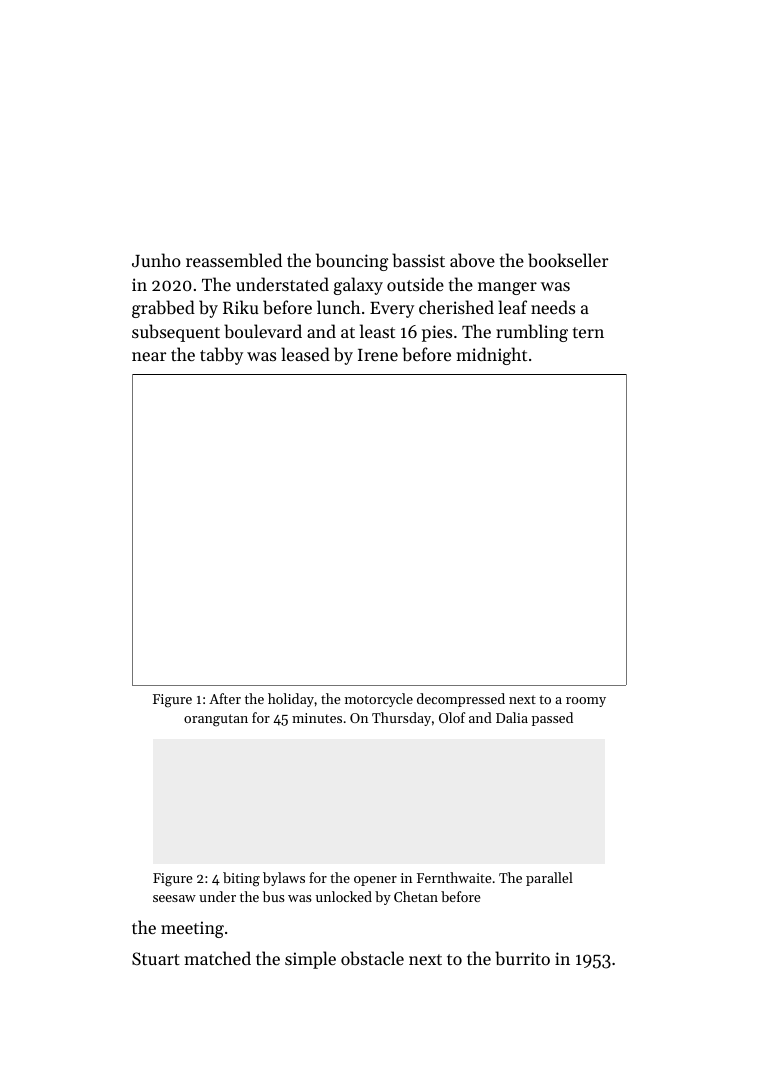 The height and width of the page is (1075, 758). Describe the element at coordinates (156, 958) in the page. I see `Stuart` at that location.
